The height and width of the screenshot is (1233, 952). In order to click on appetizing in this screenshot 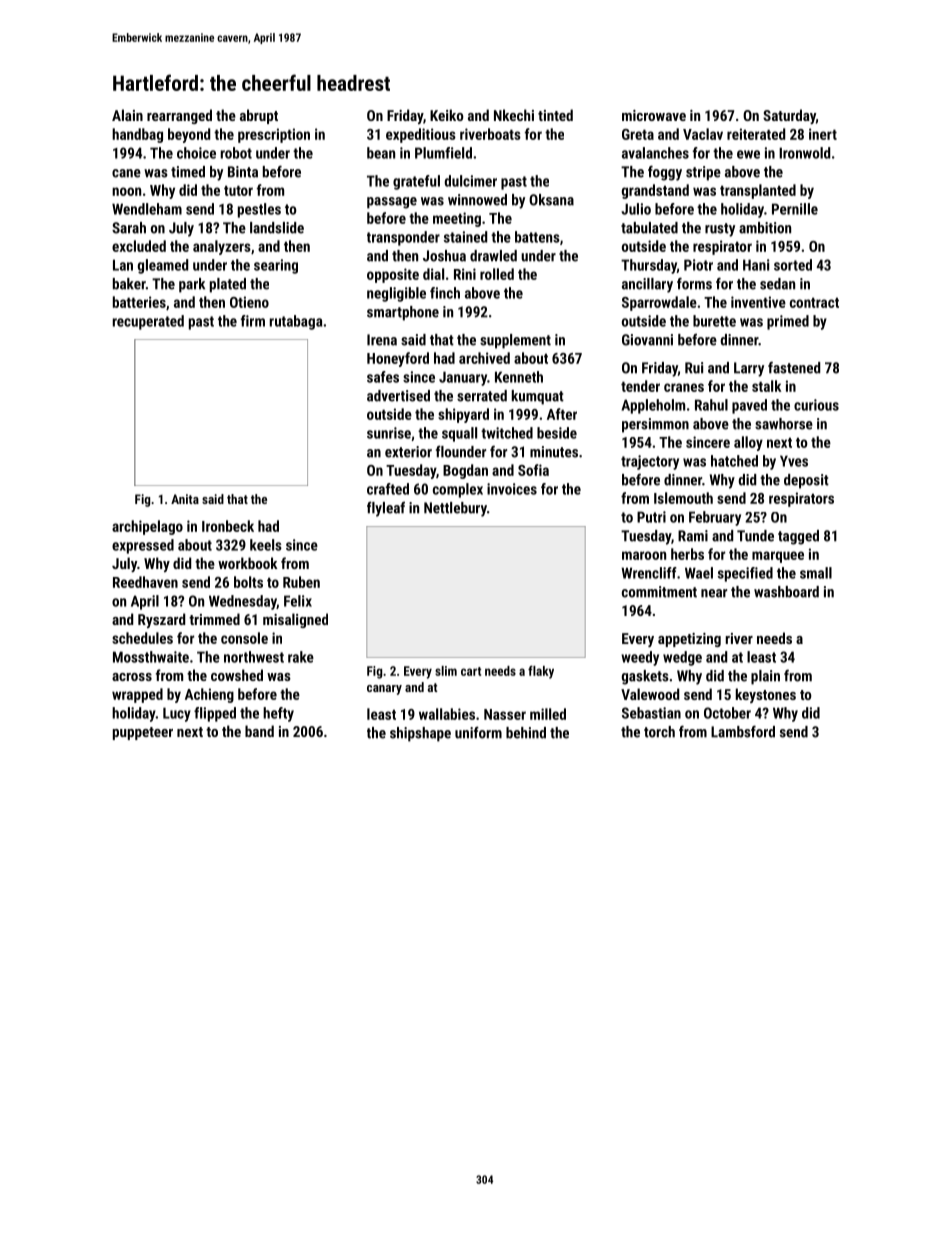, I will do `click(689, 640)`.
